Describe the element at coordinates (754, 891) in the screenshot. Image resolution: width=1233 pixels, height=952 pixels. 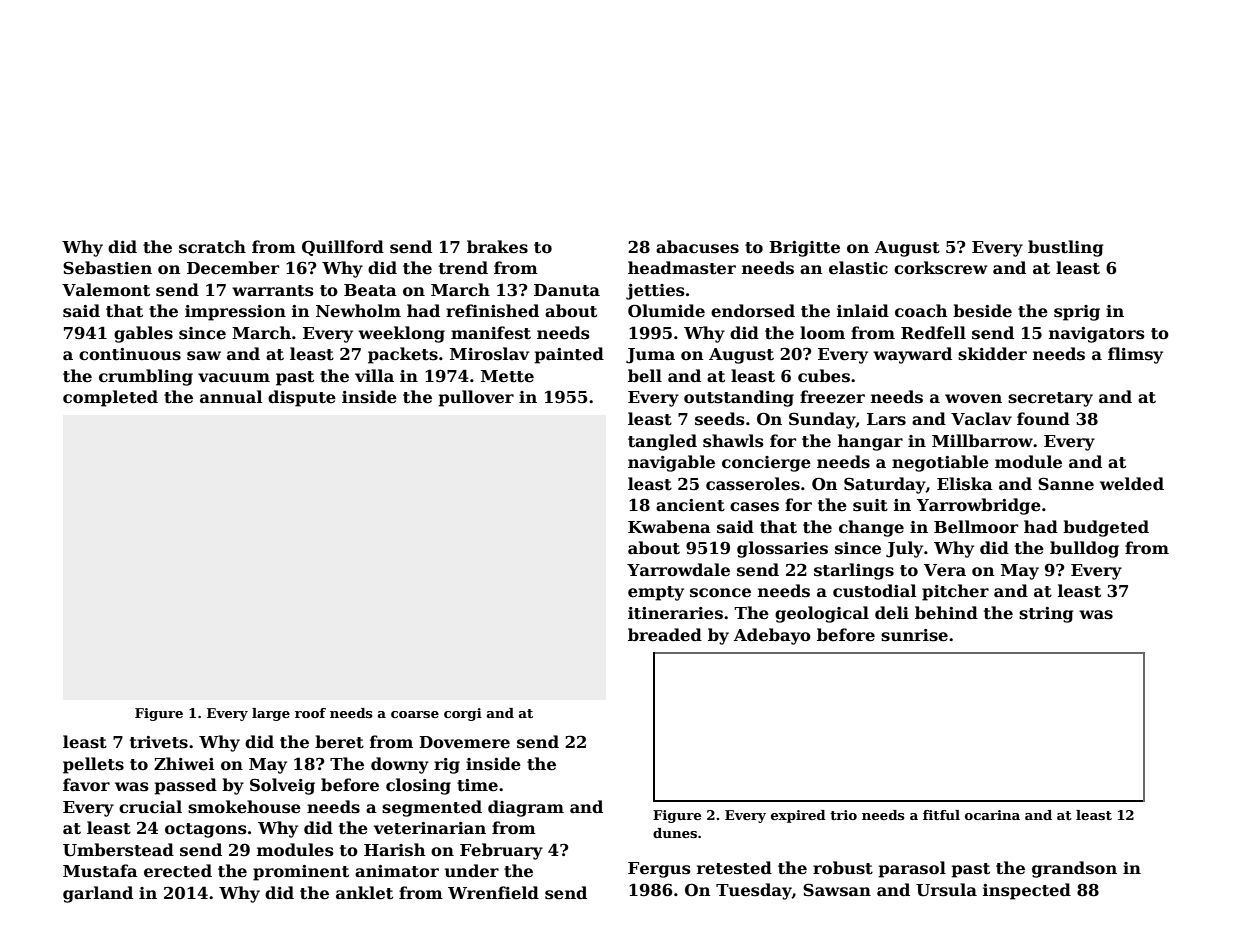
I see `Tuesday` at that location.
